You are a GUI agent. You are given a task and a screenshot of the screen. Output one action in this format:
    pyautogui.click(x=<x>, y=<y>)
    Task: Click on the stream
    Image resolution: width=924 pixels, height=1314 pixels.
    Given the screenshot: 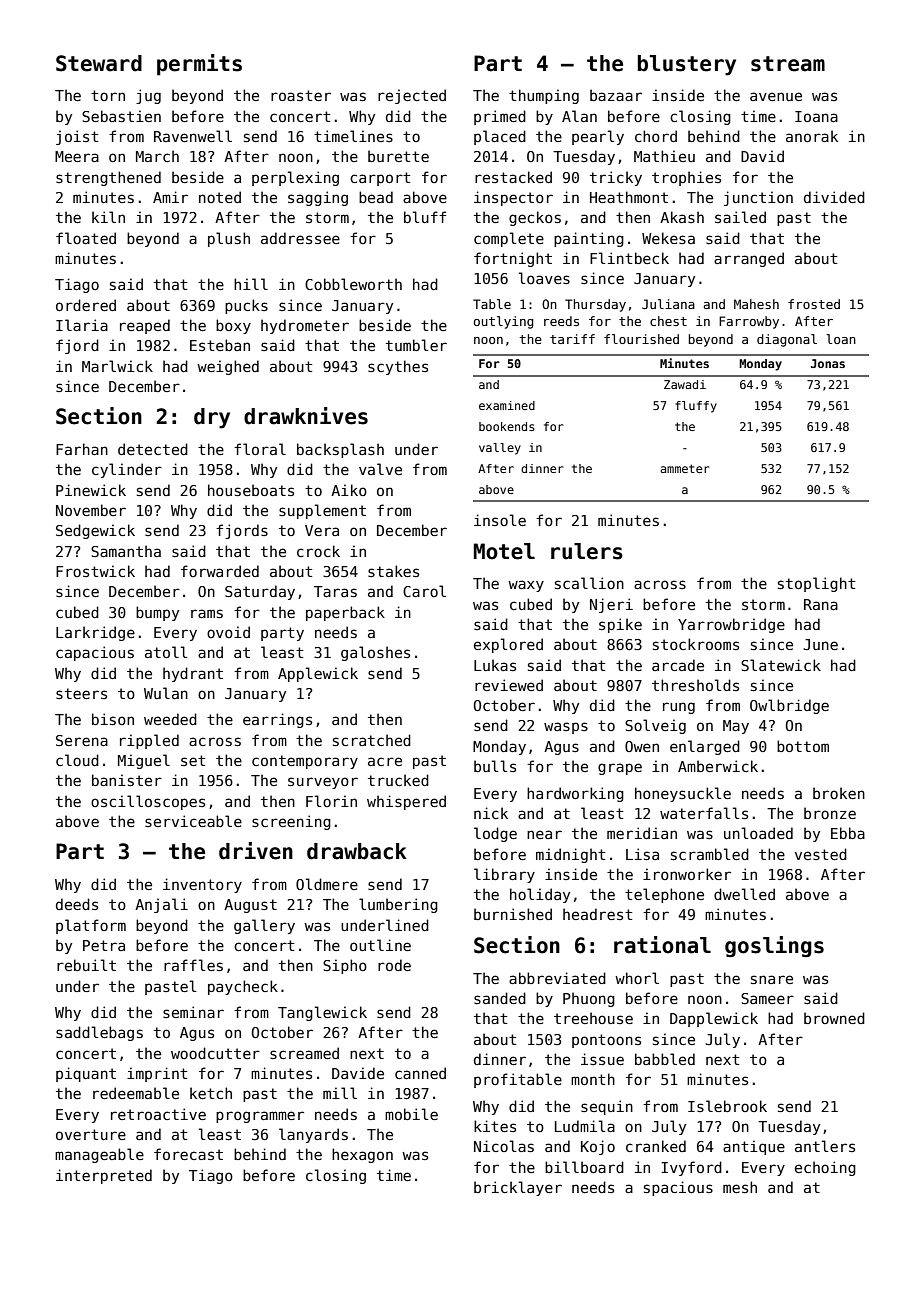 What is the action you would take?
    pyautogui.click(x=788, y=64)
